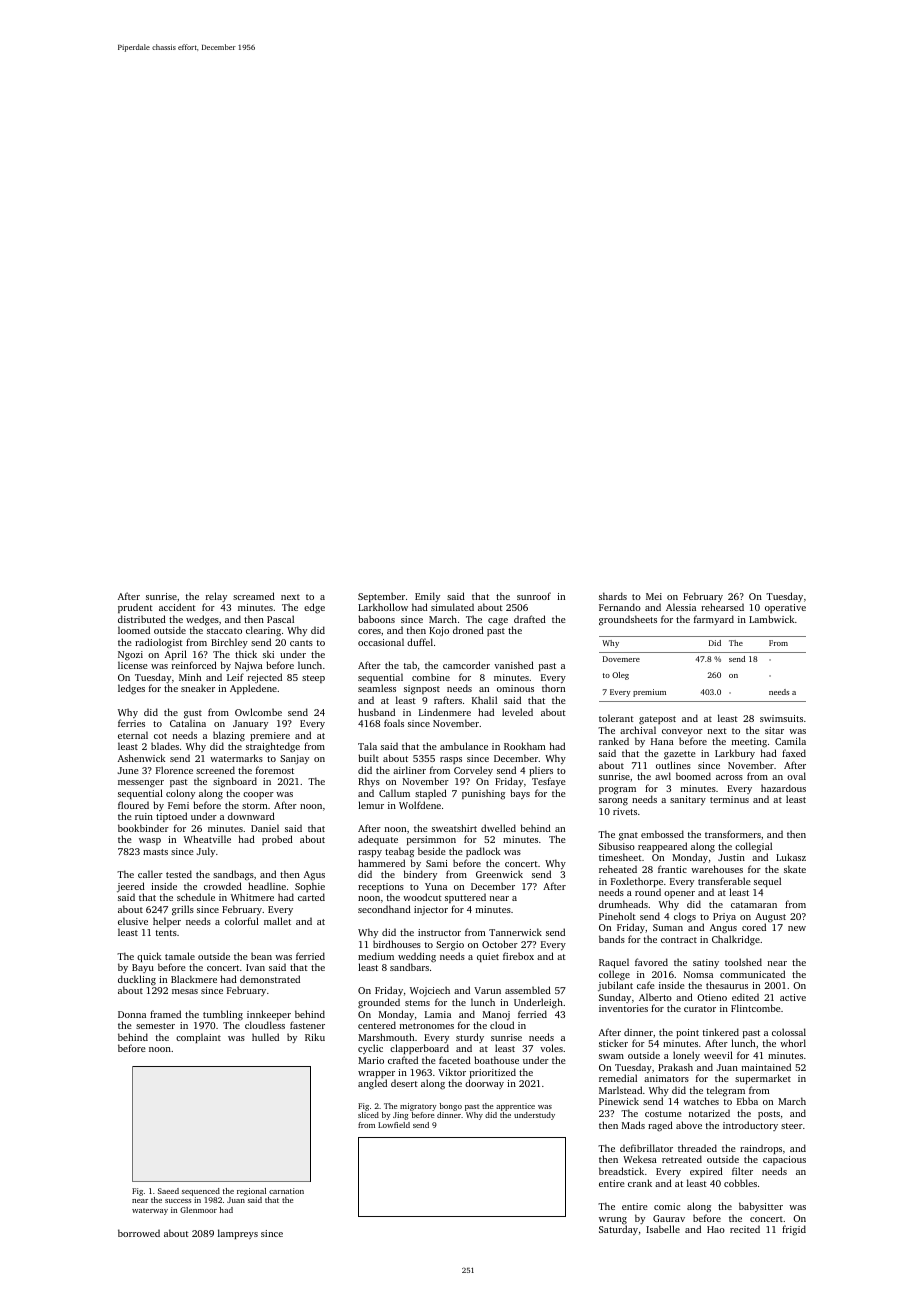 The width and height of the document is (924, 1308). What do you see at coordinates (445, 712) in the document?
I see `Lindenmere` at bounding box center [445, 712].
